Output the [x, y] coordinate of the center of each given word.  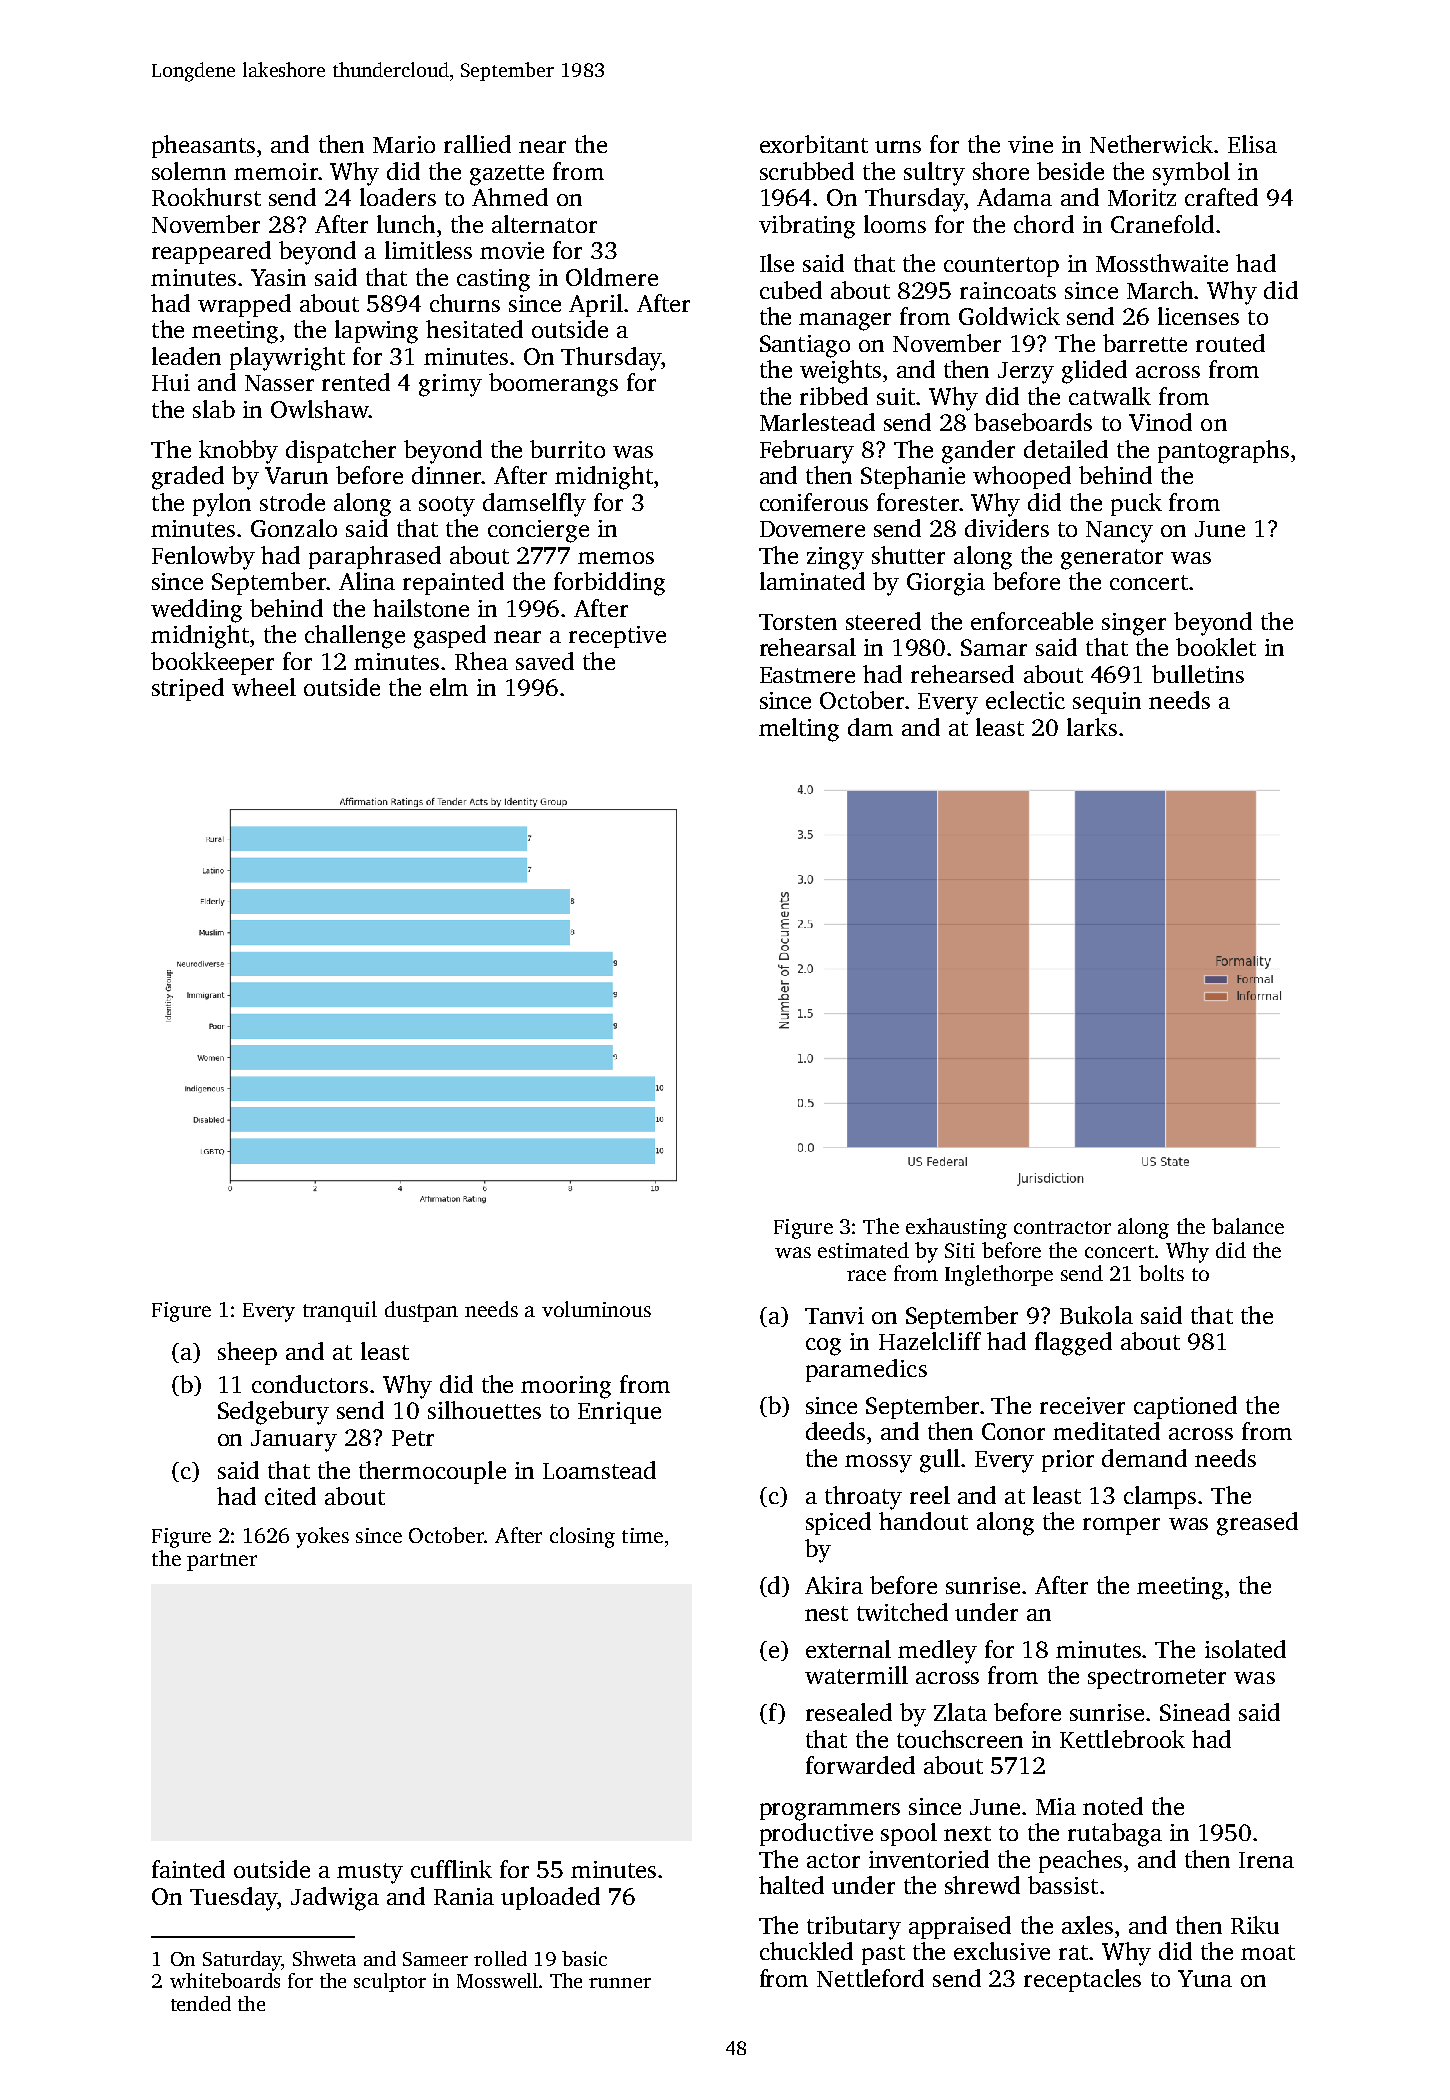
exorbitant [814, 144]
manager [845, 322]
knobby [238, 452]
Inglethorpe [999, 1275]
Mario [404, 144]
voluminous [596, 1309]
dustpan [421, 1311]
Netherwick [1151, 144]
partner [222, 1562]
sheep [247, 1353]
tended [201, 2003]
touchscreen [960, 1739]
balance [1248, 1226]
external [848, 1649]
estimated [863, 1250]
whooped [1022, 477]
